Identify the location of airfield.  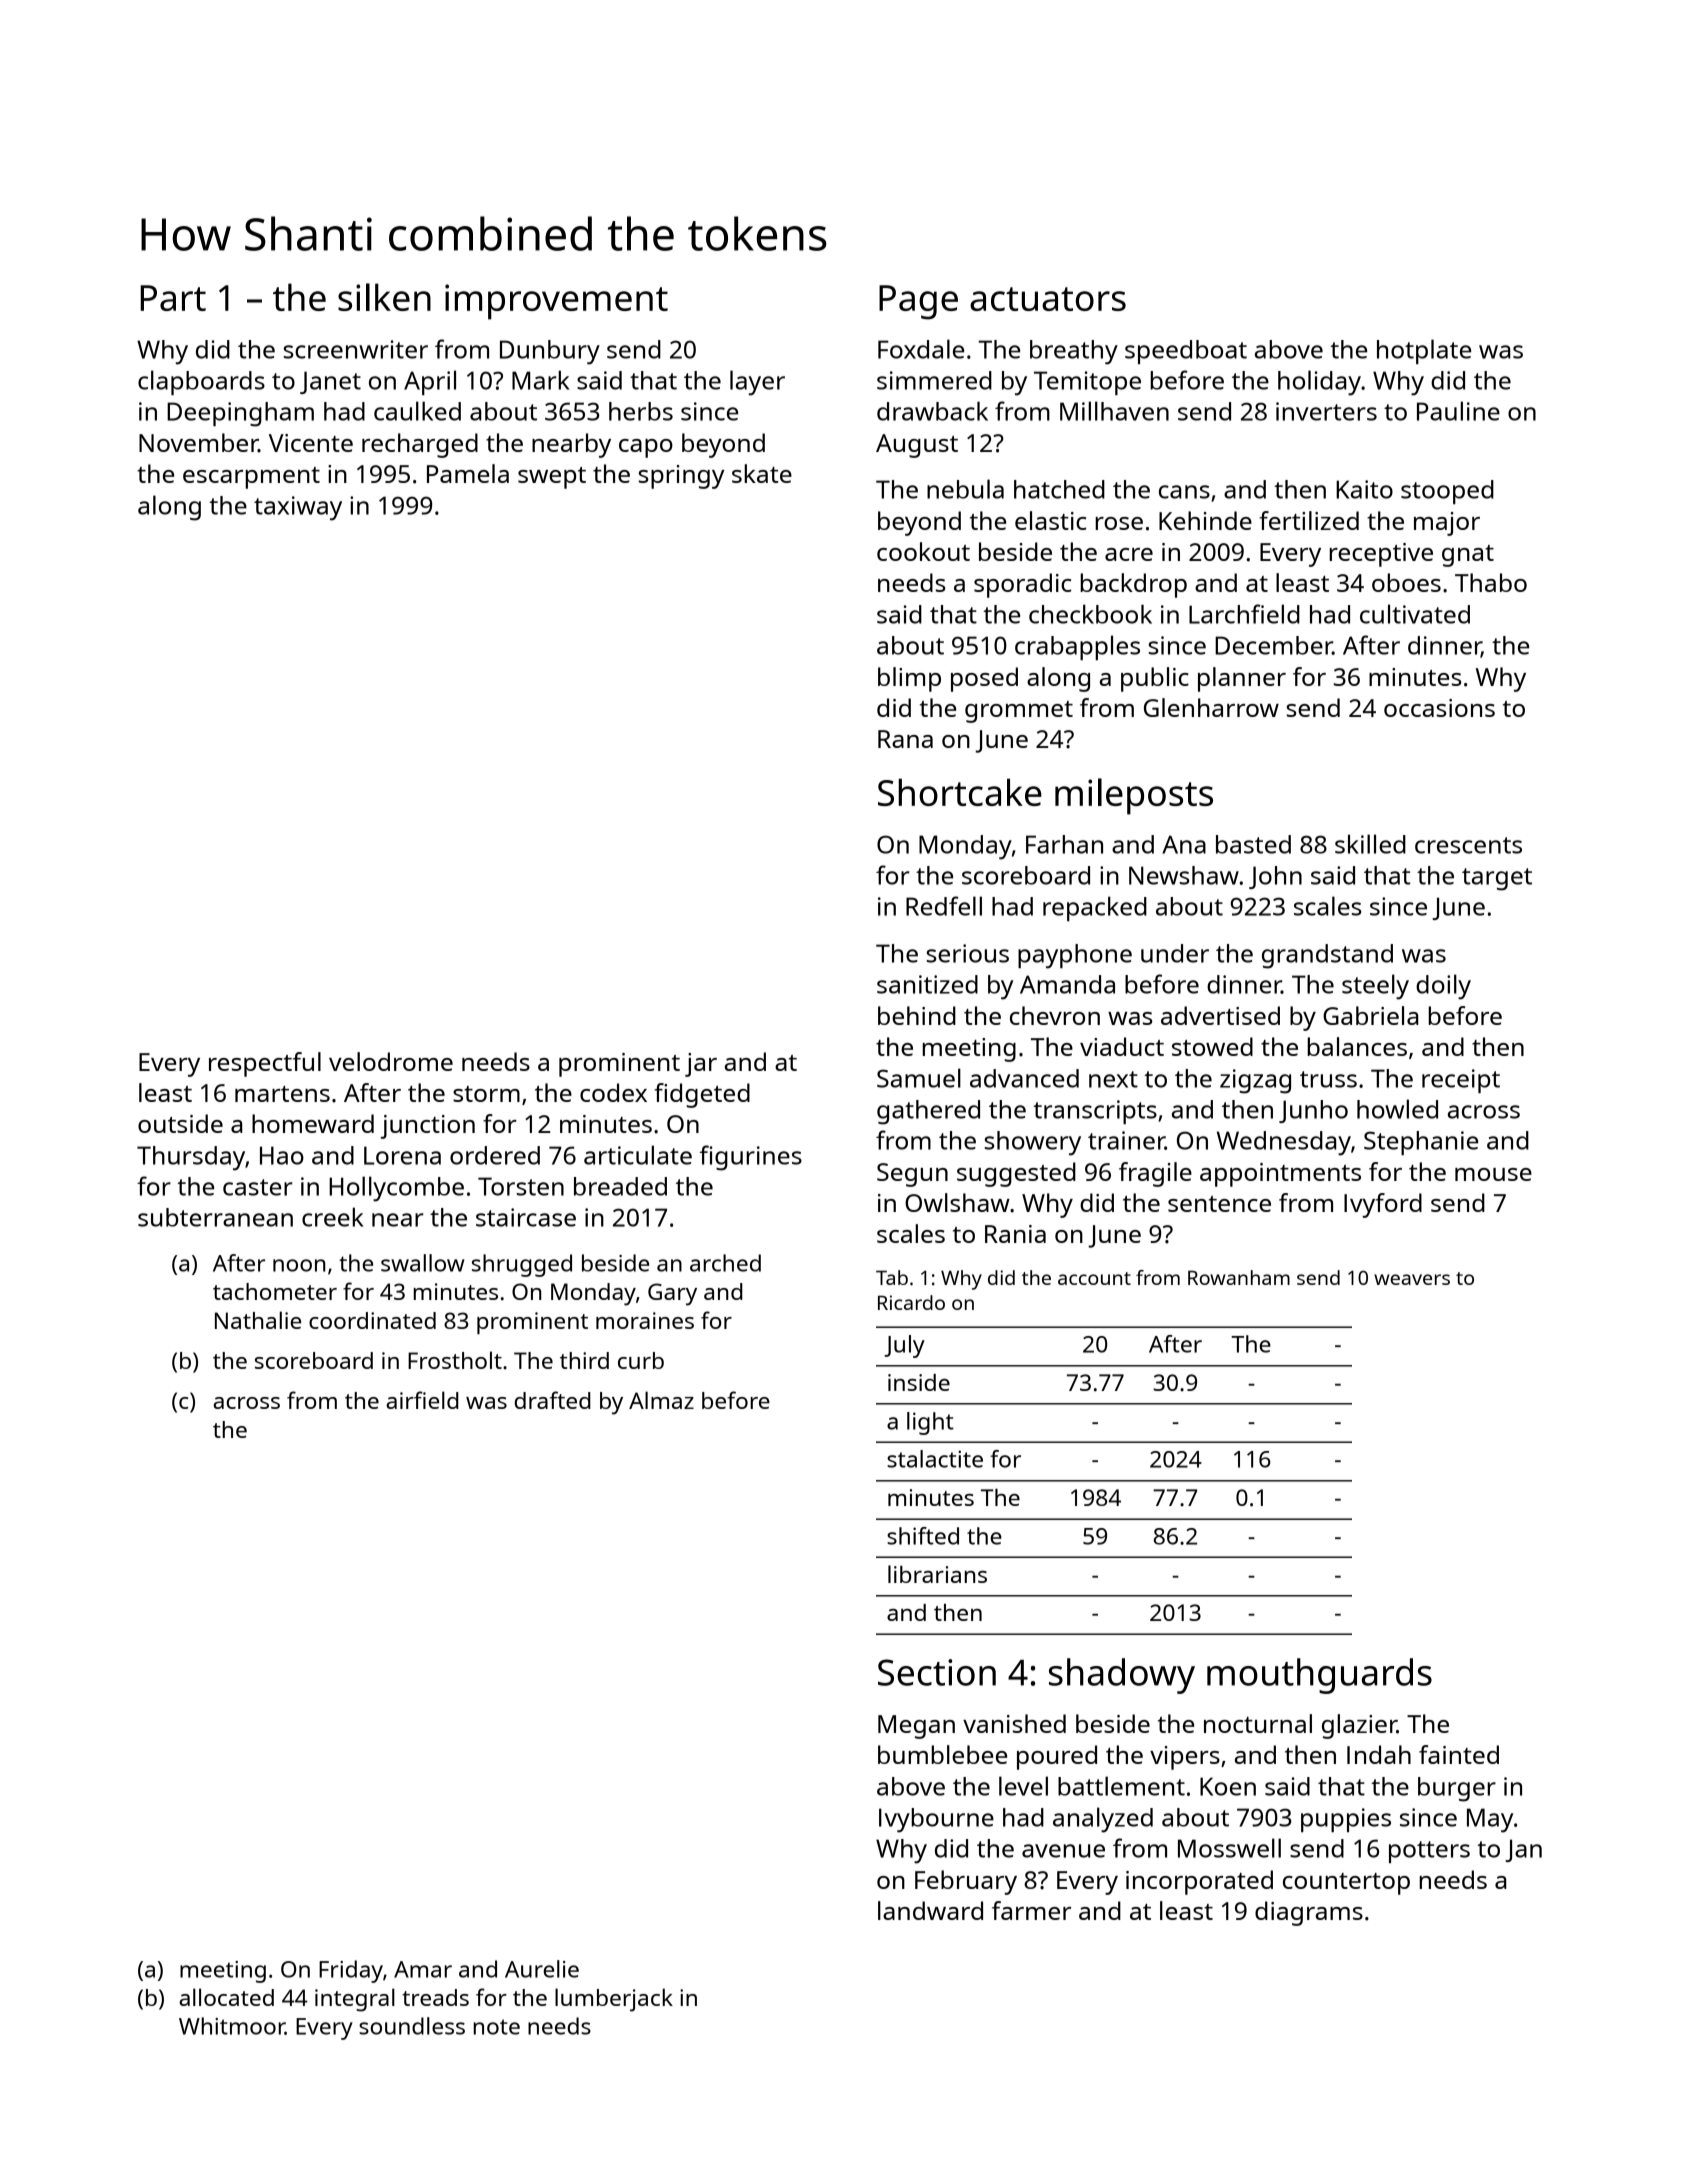
(422, 1400).
